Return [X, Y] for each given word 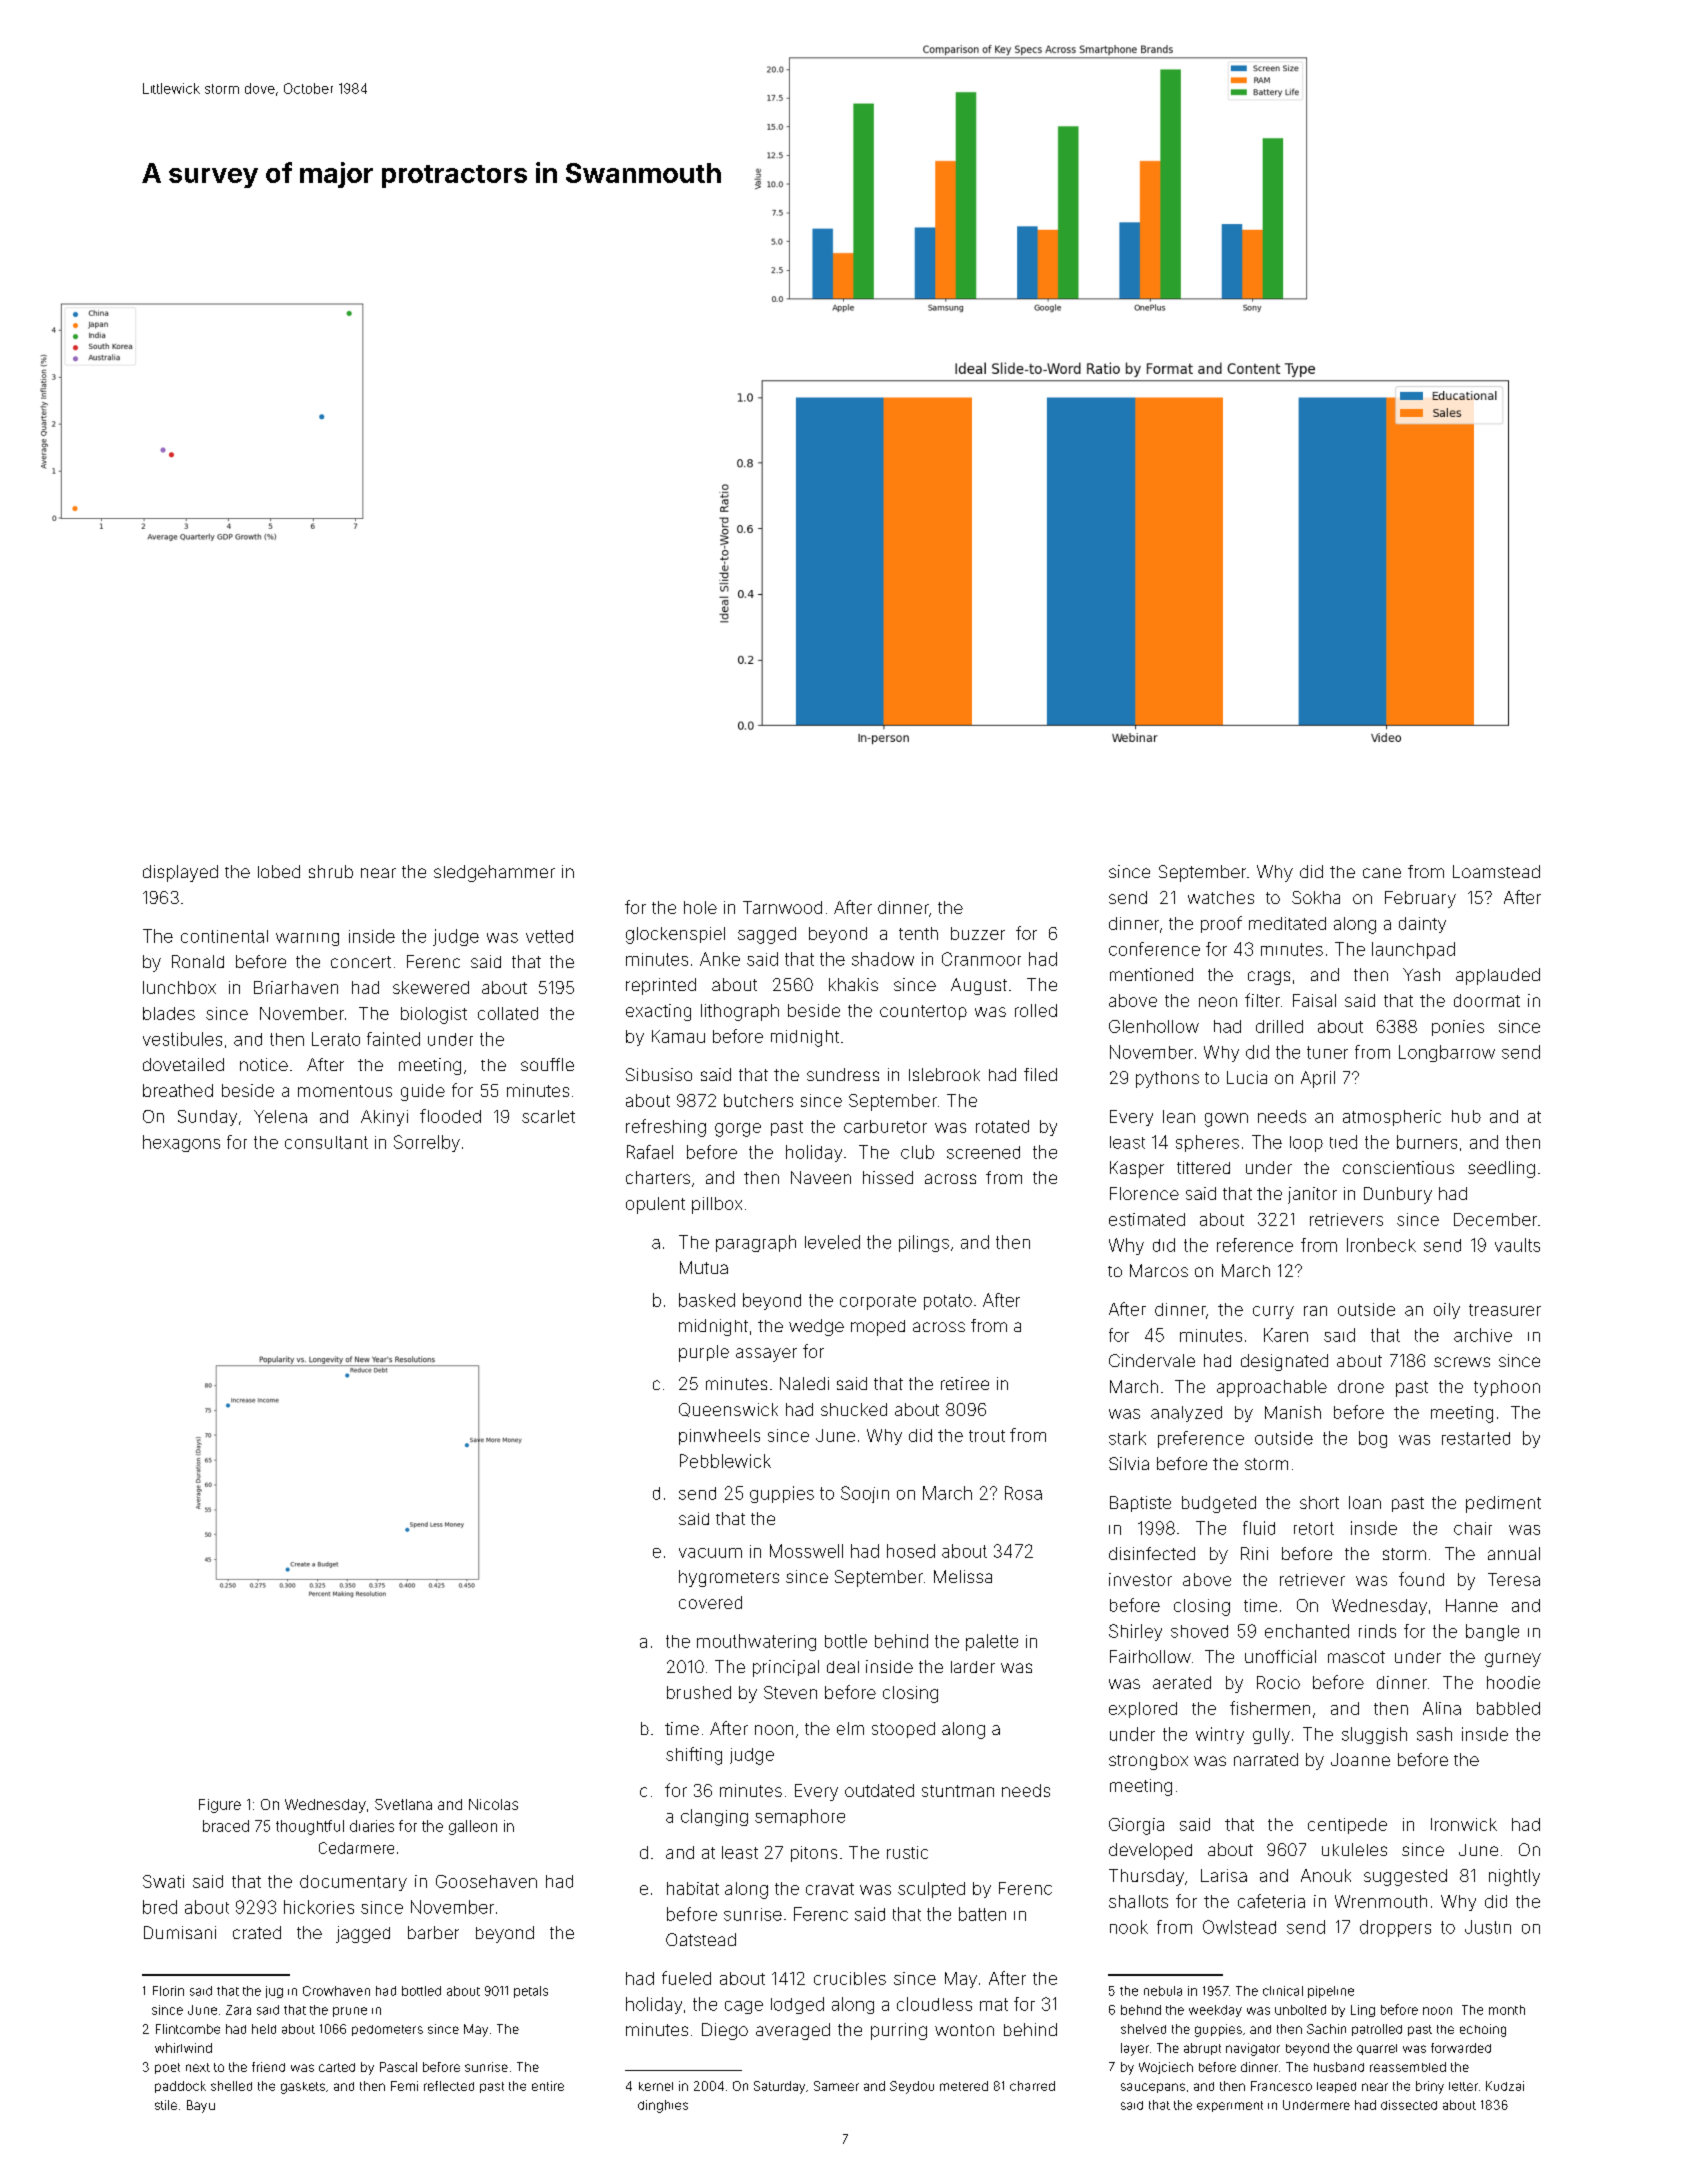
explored [1143, 1710]
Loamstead [1496, 871]
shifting [694, 1756]
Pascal [398, 2067]
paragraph [756, 1243]
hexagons [181, 1143]
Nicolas [493, 1804]
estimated [1147, 1219]
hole [700, 907]
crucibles [850, 1978]
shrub [331, 871]
